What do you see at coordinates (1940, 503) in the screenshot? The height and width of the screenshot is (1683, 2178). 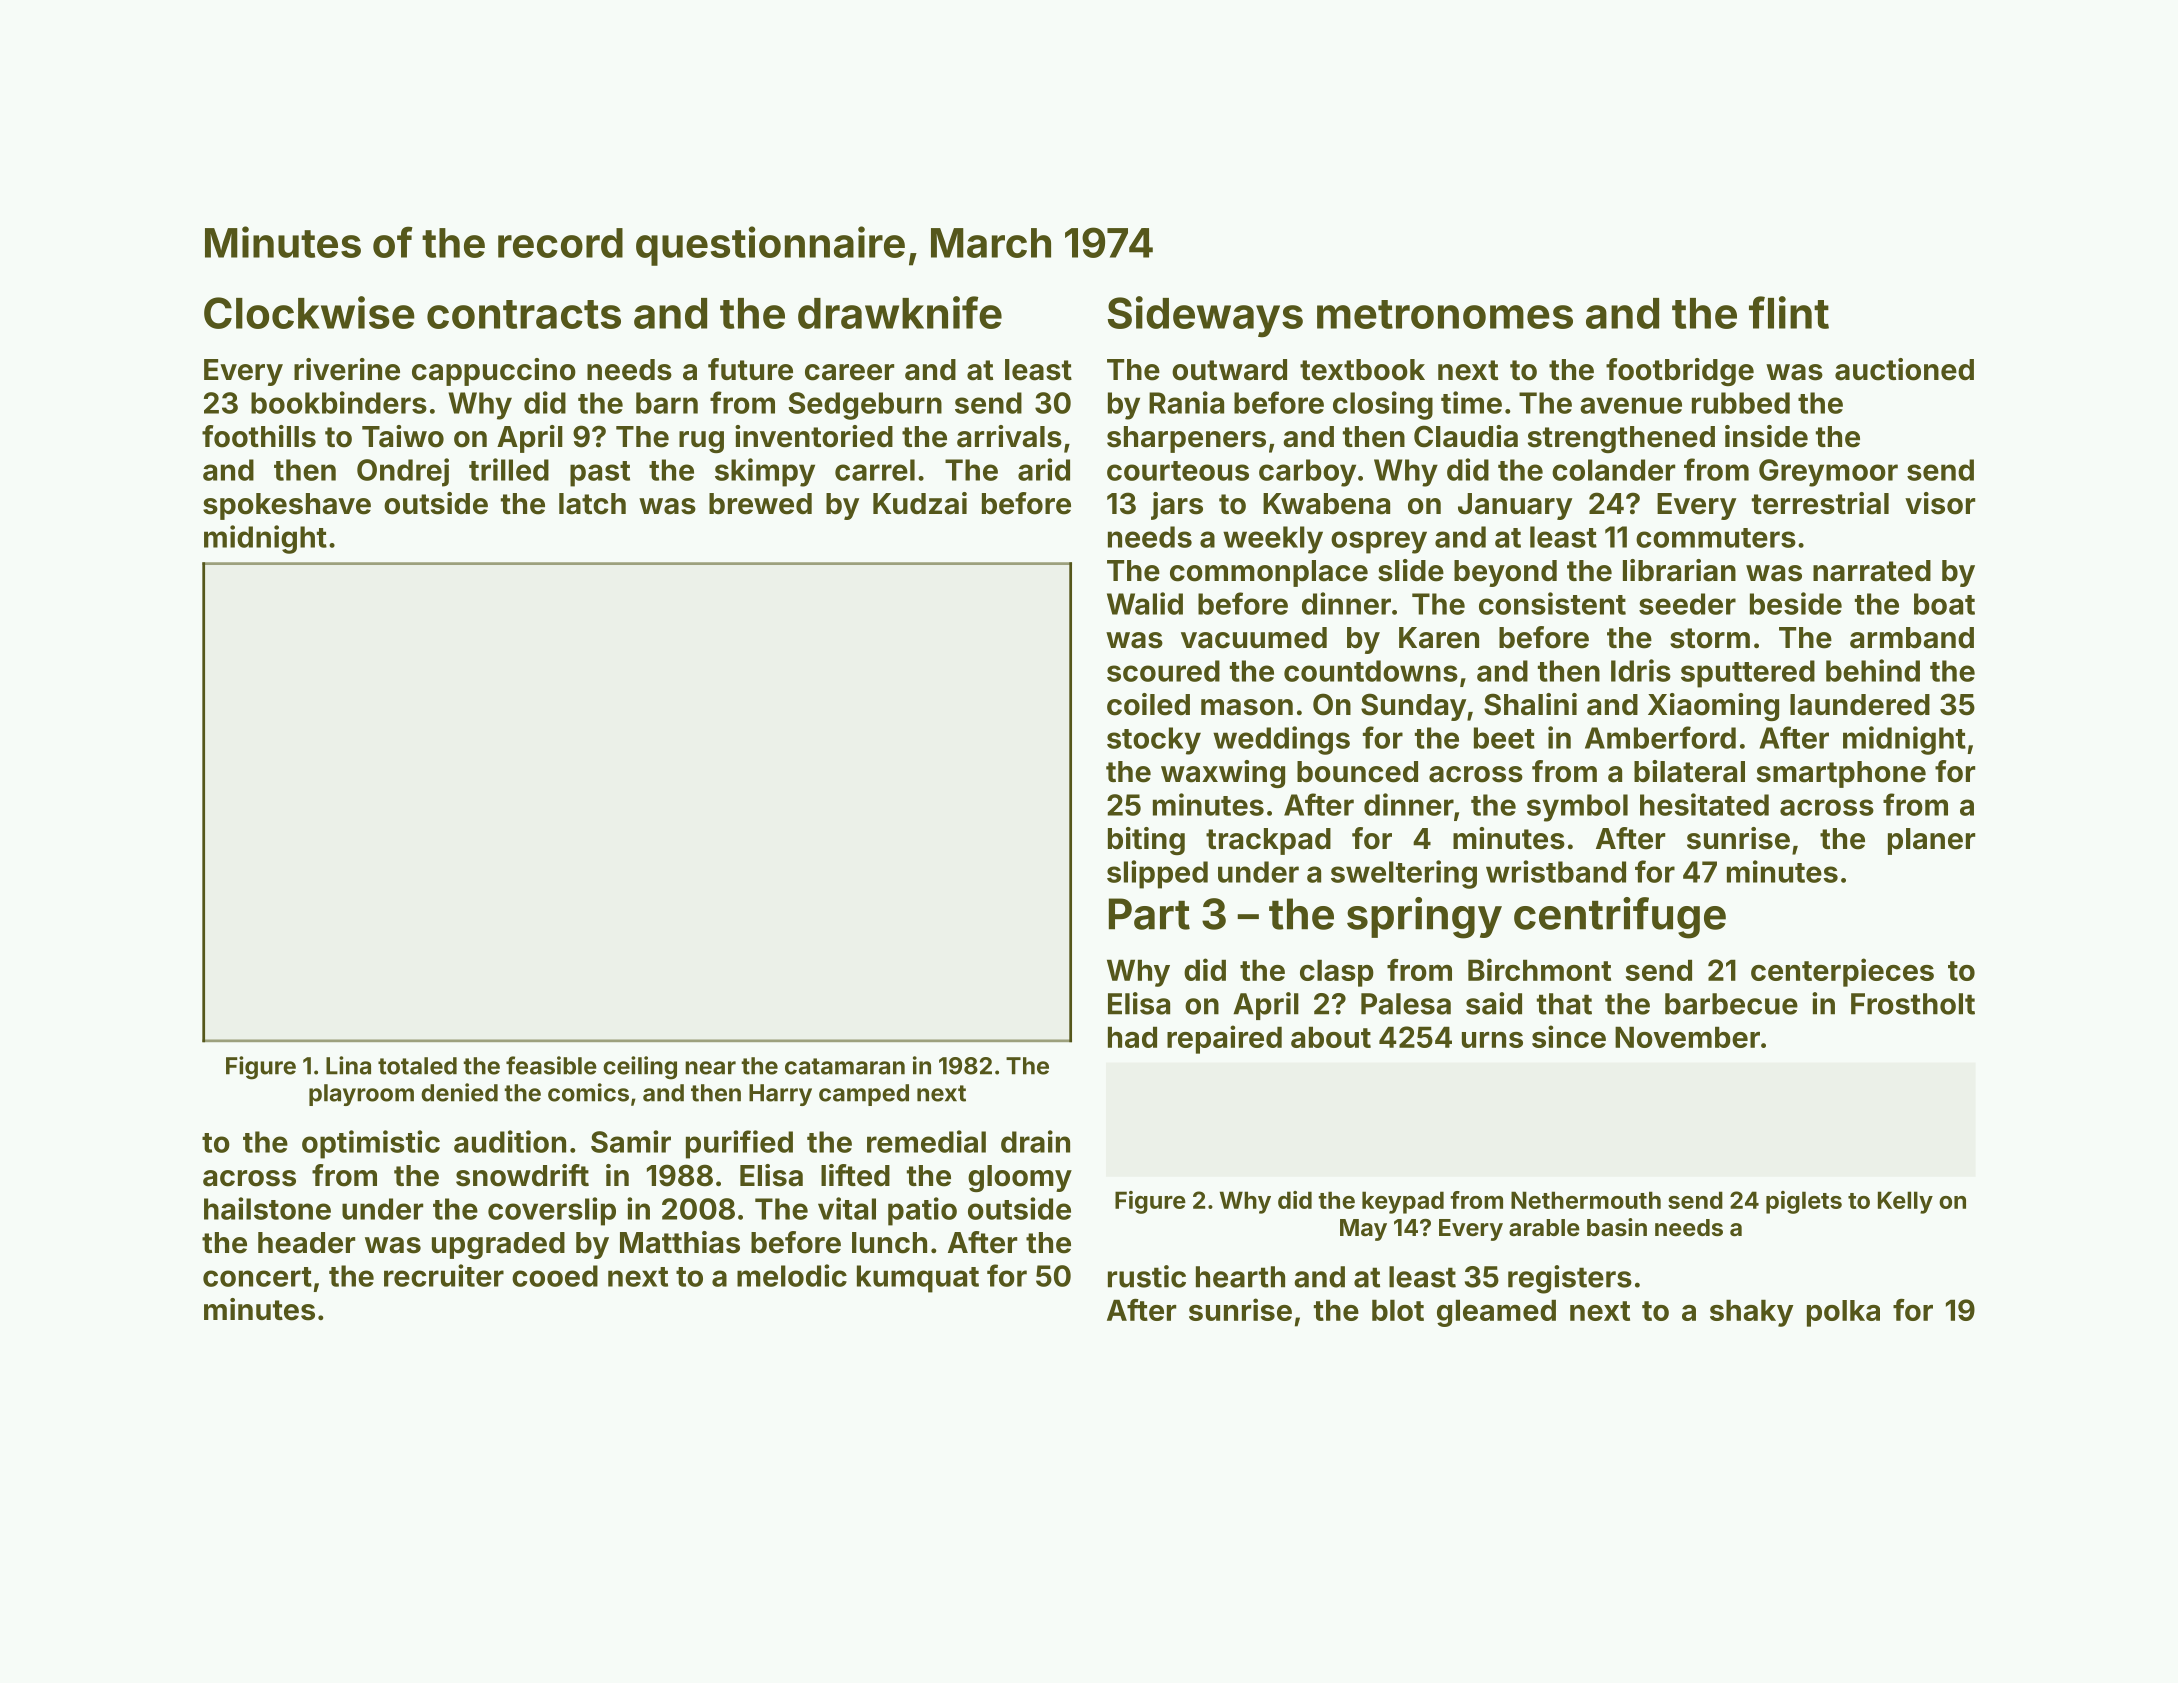 I see `visor` at bounding box center [1940, 503].
